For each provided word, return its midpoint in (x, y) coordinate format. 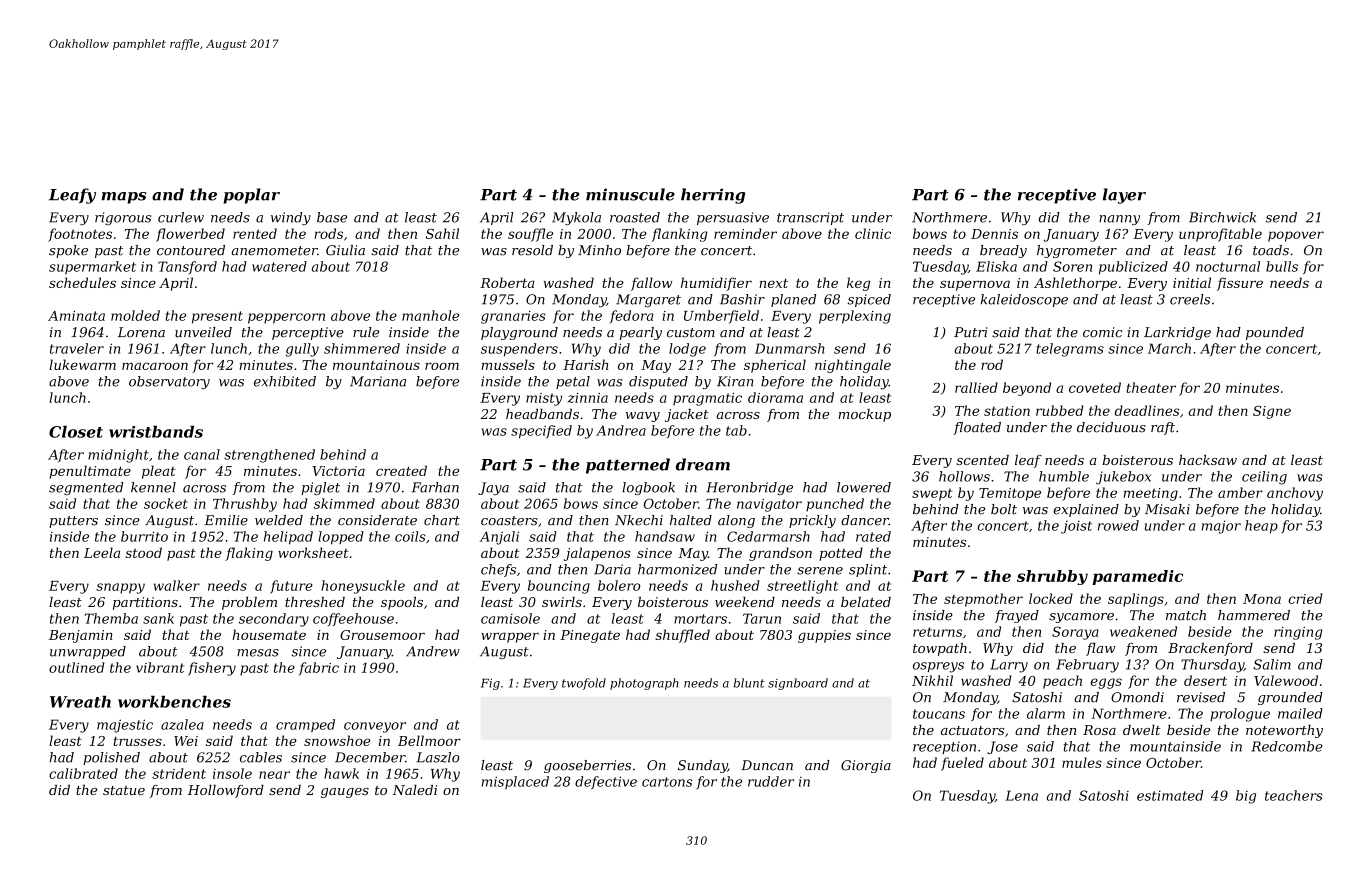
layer (1124, 196)
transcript (810, 218)
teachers (1294, 795)
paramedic (1137, 577)
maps (124, 198)
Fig (490, 684)
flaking (249, 554)
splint (868, 570)
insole (232, 773)
